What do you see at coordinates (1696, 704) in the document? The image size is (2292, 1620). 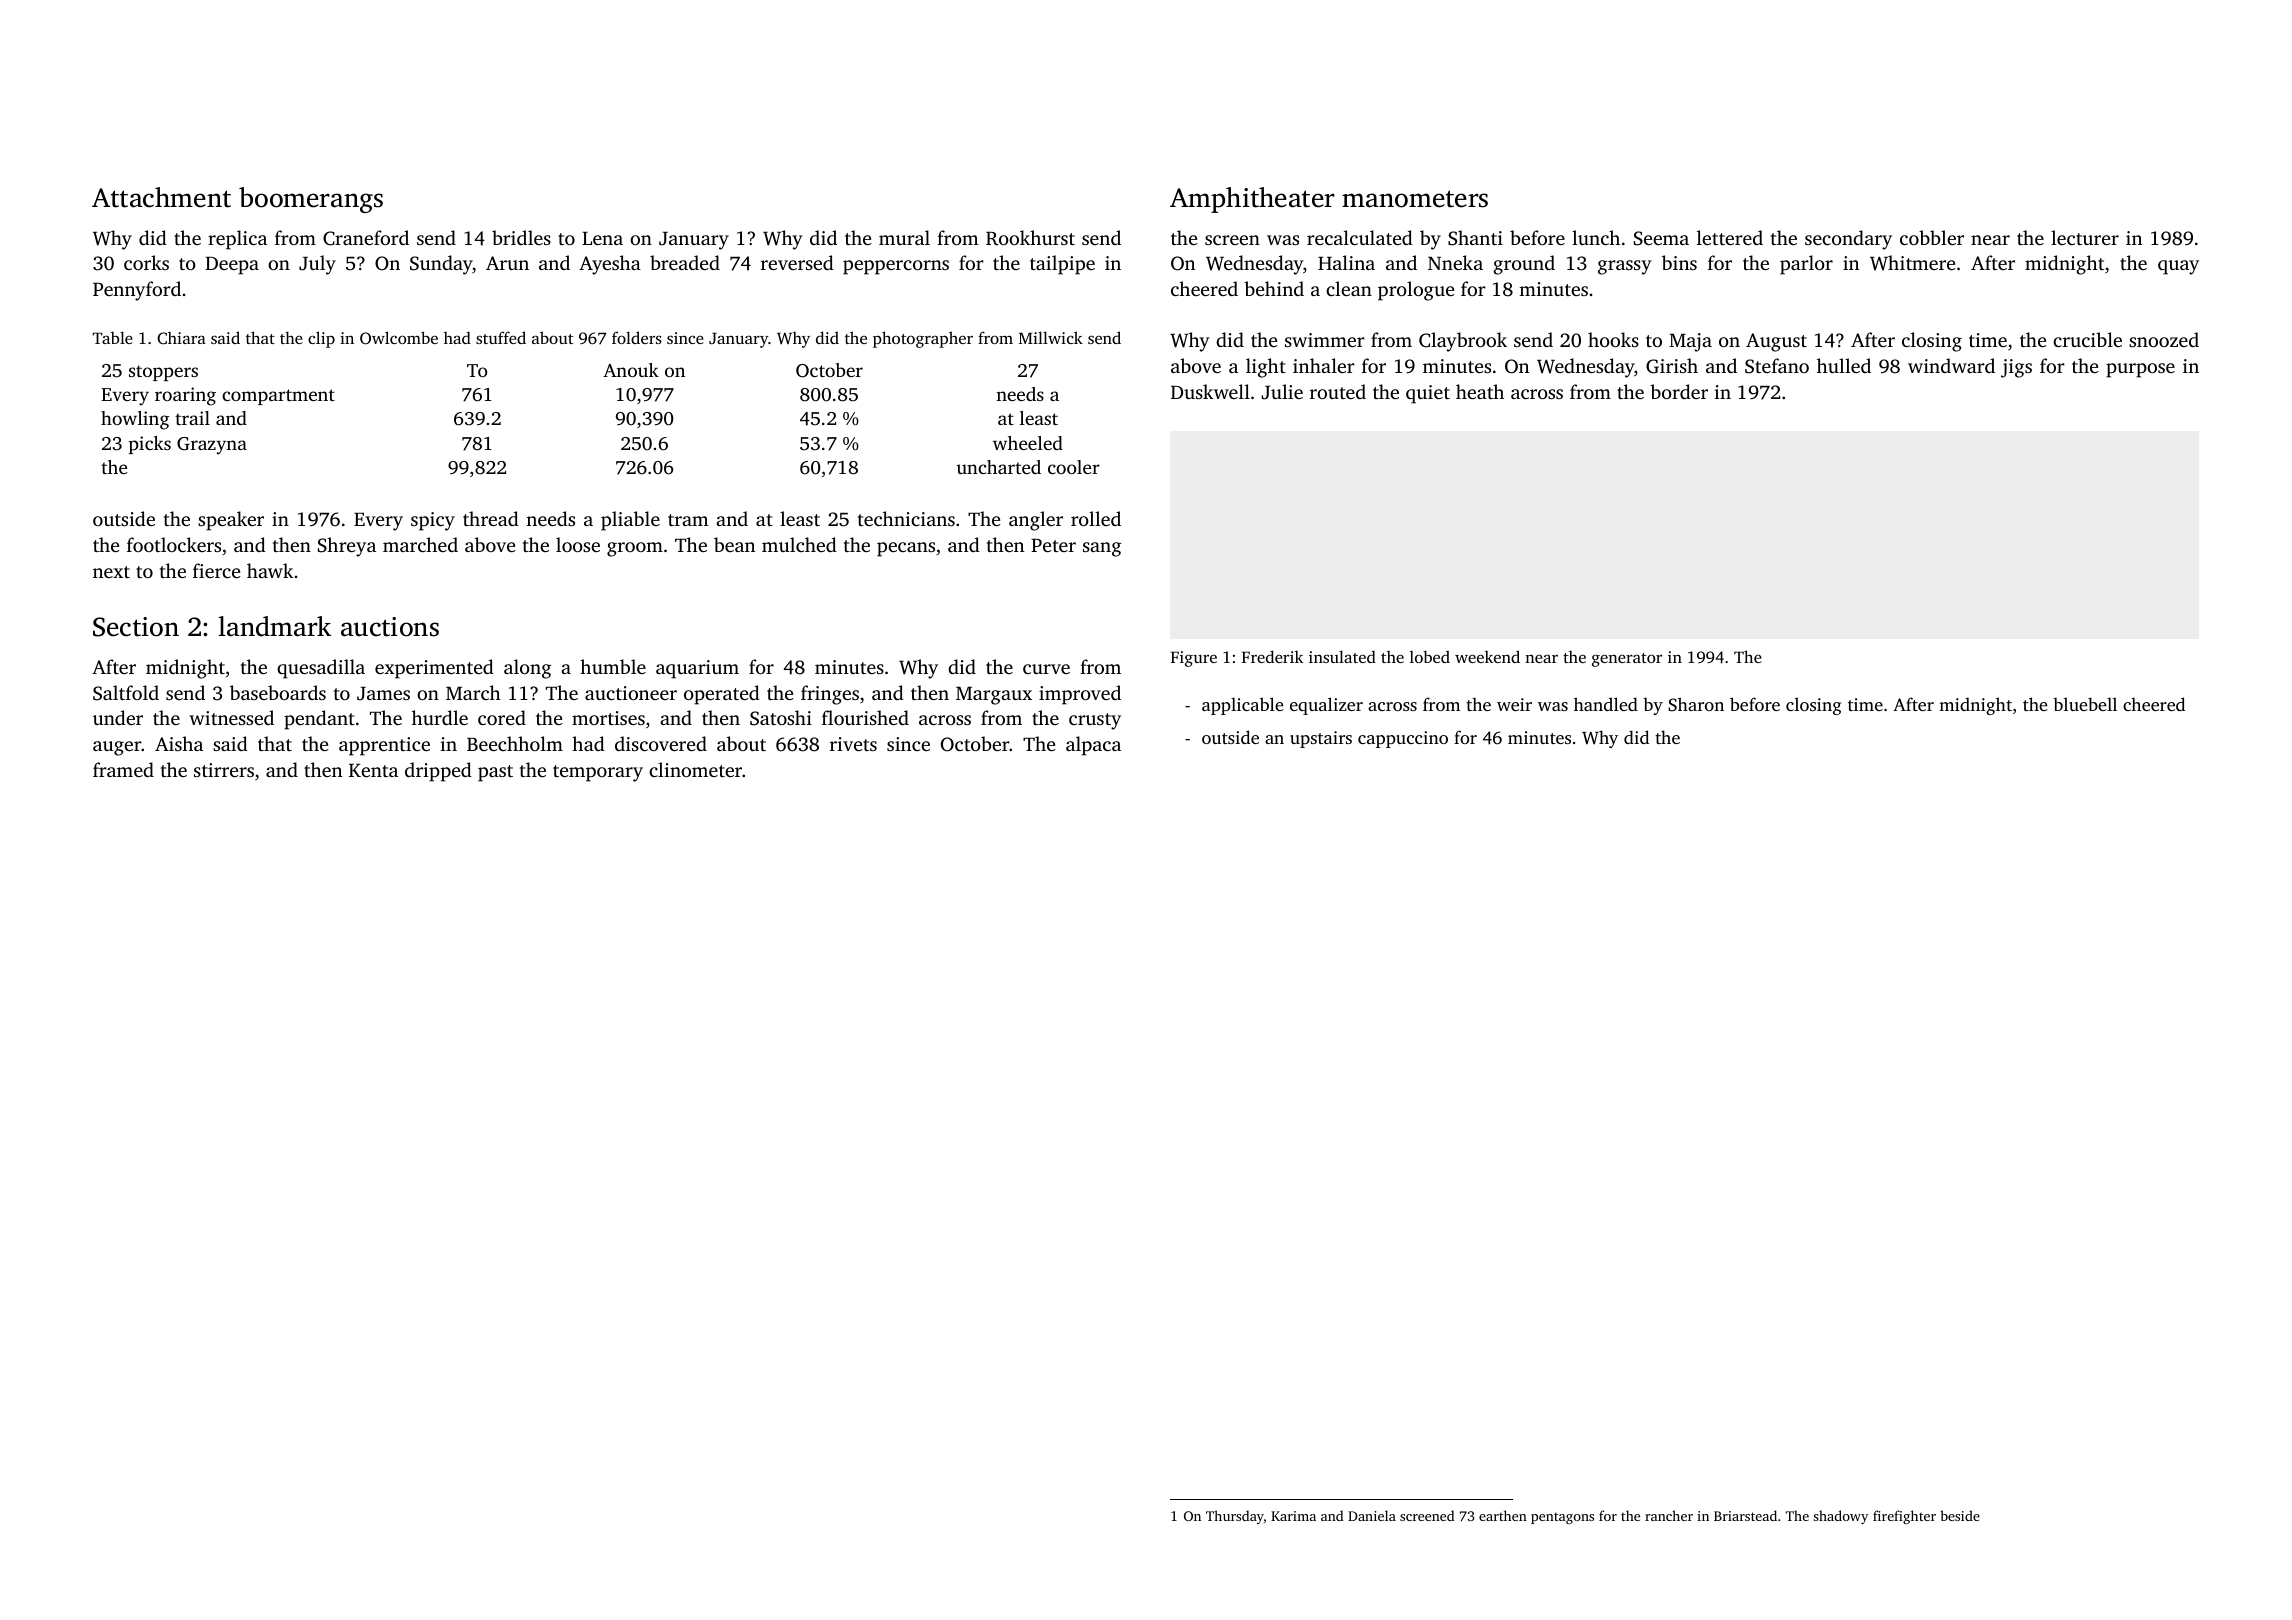 I see `Sharon` at bounding box center [1696, 704].
